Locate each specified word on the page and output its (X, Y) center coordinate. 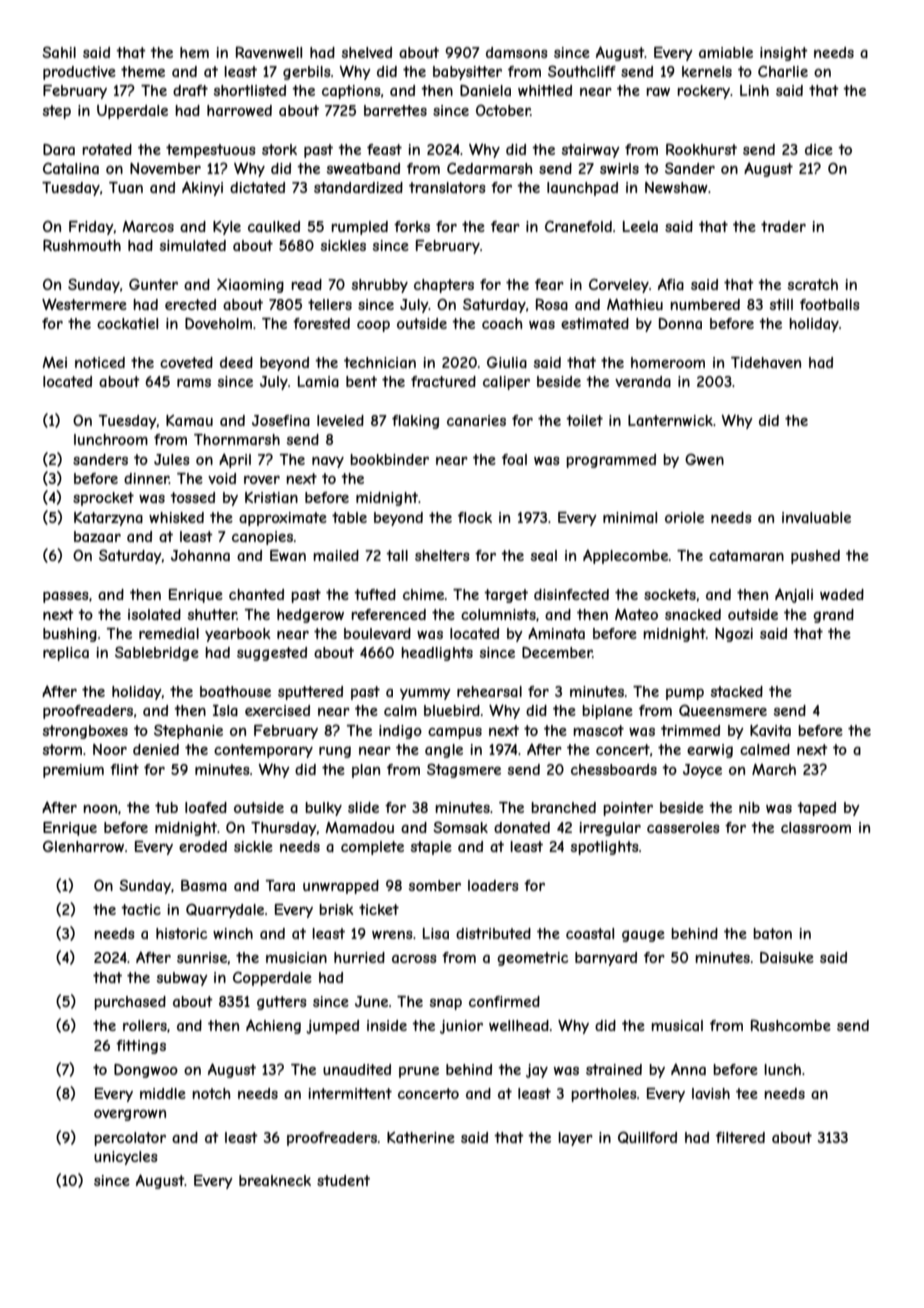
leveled (340, 420)
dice (819, 149)
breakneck (275, 1180)
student (343, 1180)
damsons (517, 52)
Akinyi (202, 188)
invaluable (816, 517)
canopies (262, 538)
